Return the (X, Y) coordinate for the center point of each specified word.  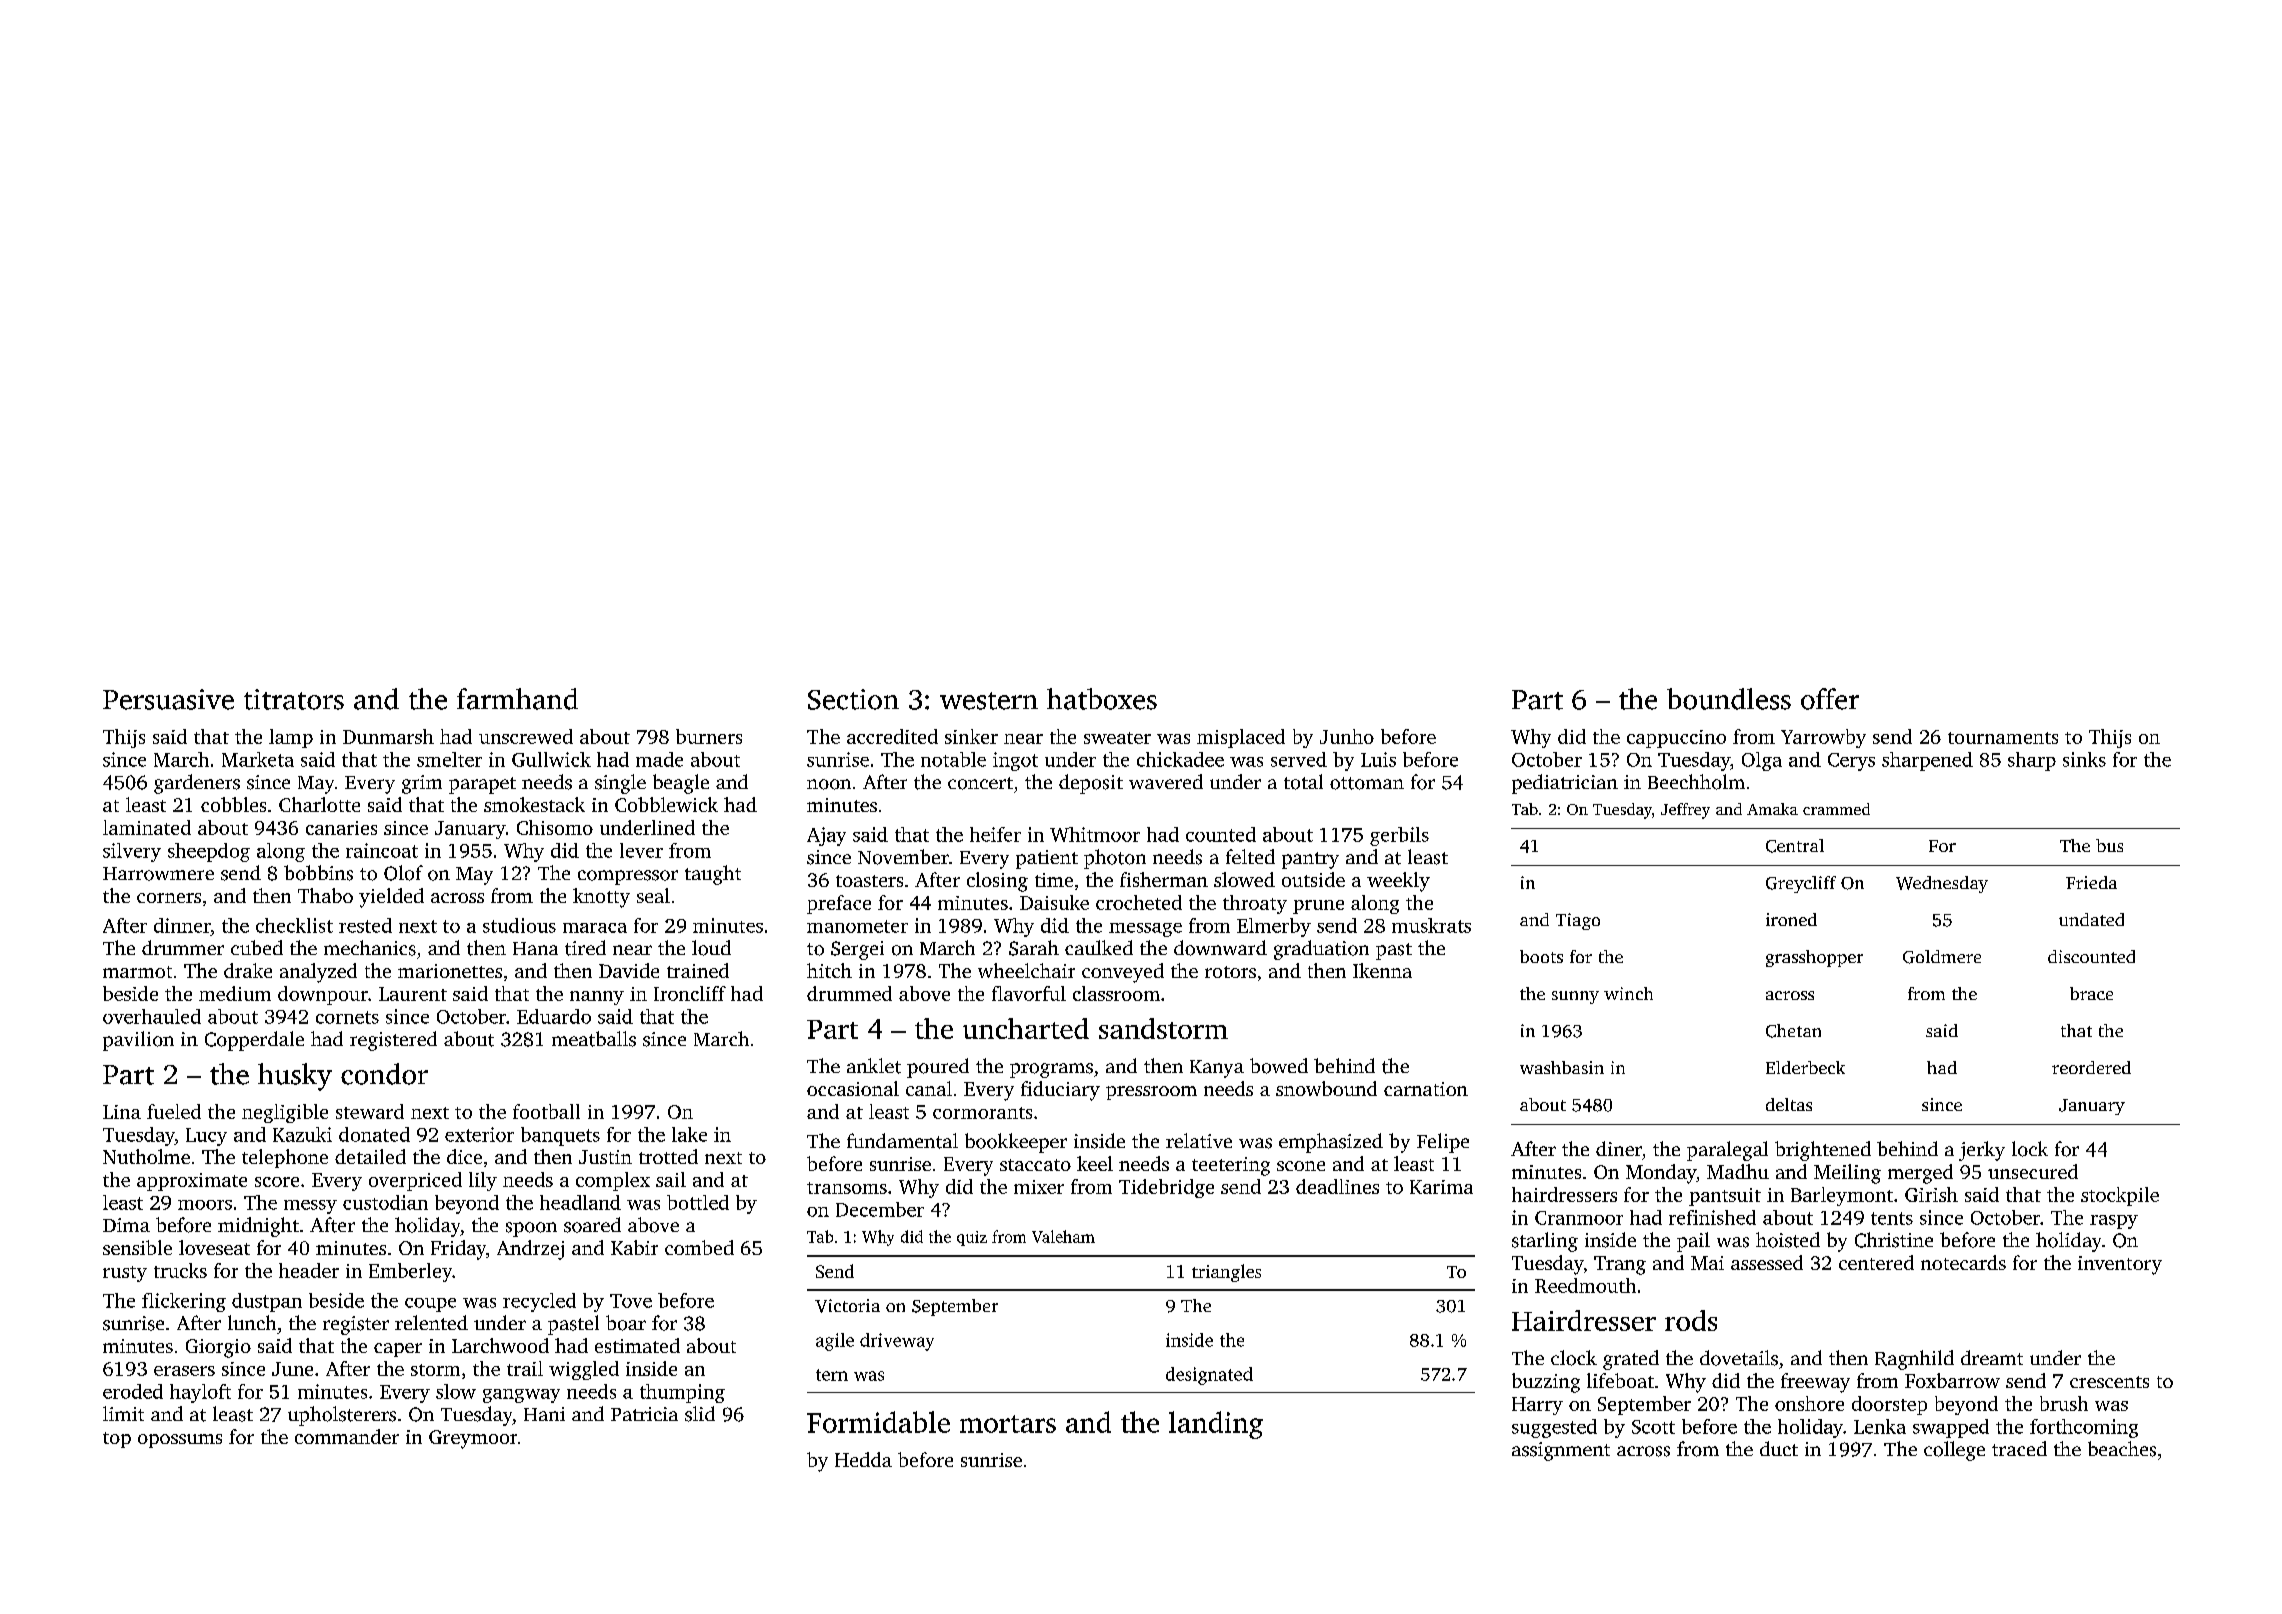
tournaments (2003, 738)
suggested (1554, 1428)
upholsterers (342, 1416)
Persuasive (168, 699)
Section (853, 699)
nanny (597, 998)
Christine (1894, 1240)
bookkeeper (1016, 1143)
